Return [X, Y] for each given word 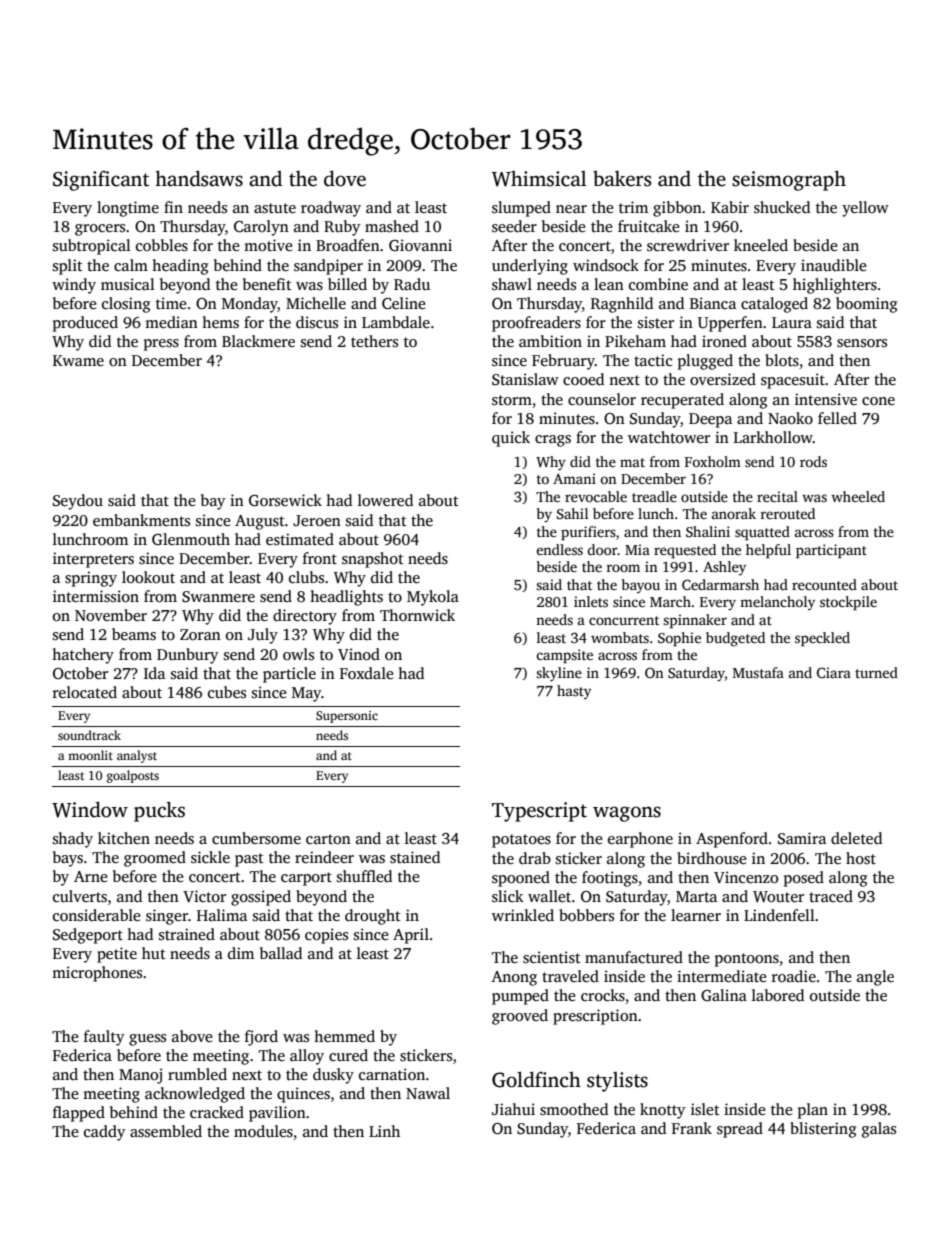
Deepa [710, 420]
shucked [782, 207]
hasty [574, 692]
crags [553, 441]
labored [778, 995]
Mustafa [758, 672]
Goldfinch [536, 1079]
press [161, 345]
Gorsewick [285, 500]
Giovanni [420, 245]
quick [511, 439]
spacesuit [793, 381]
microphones [97, 974]
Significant [101, 181]
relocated [85, 692]
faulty [104, 1038]
